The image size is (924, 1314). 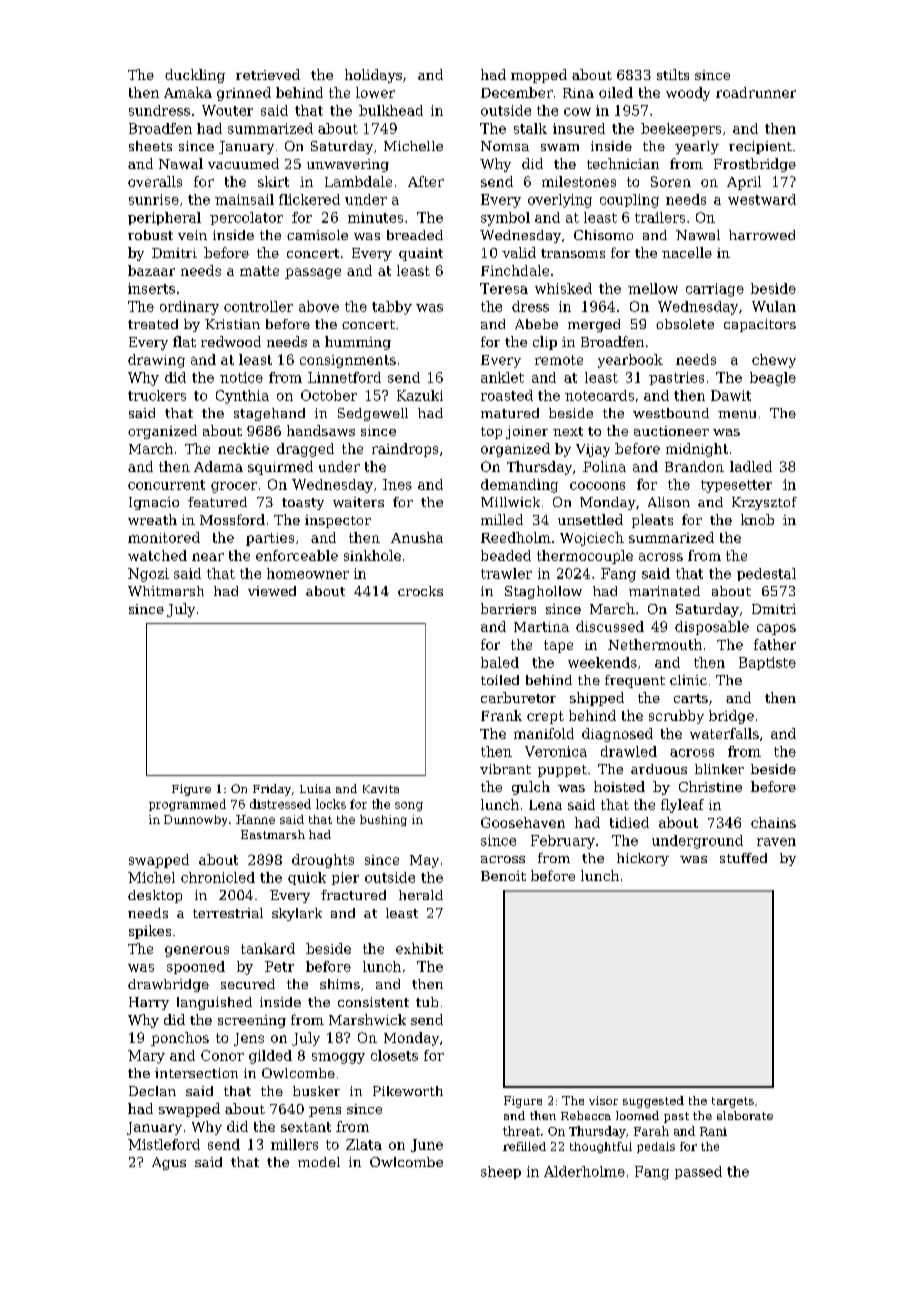 I want to click on duckling, so click(x=195, y=76).
